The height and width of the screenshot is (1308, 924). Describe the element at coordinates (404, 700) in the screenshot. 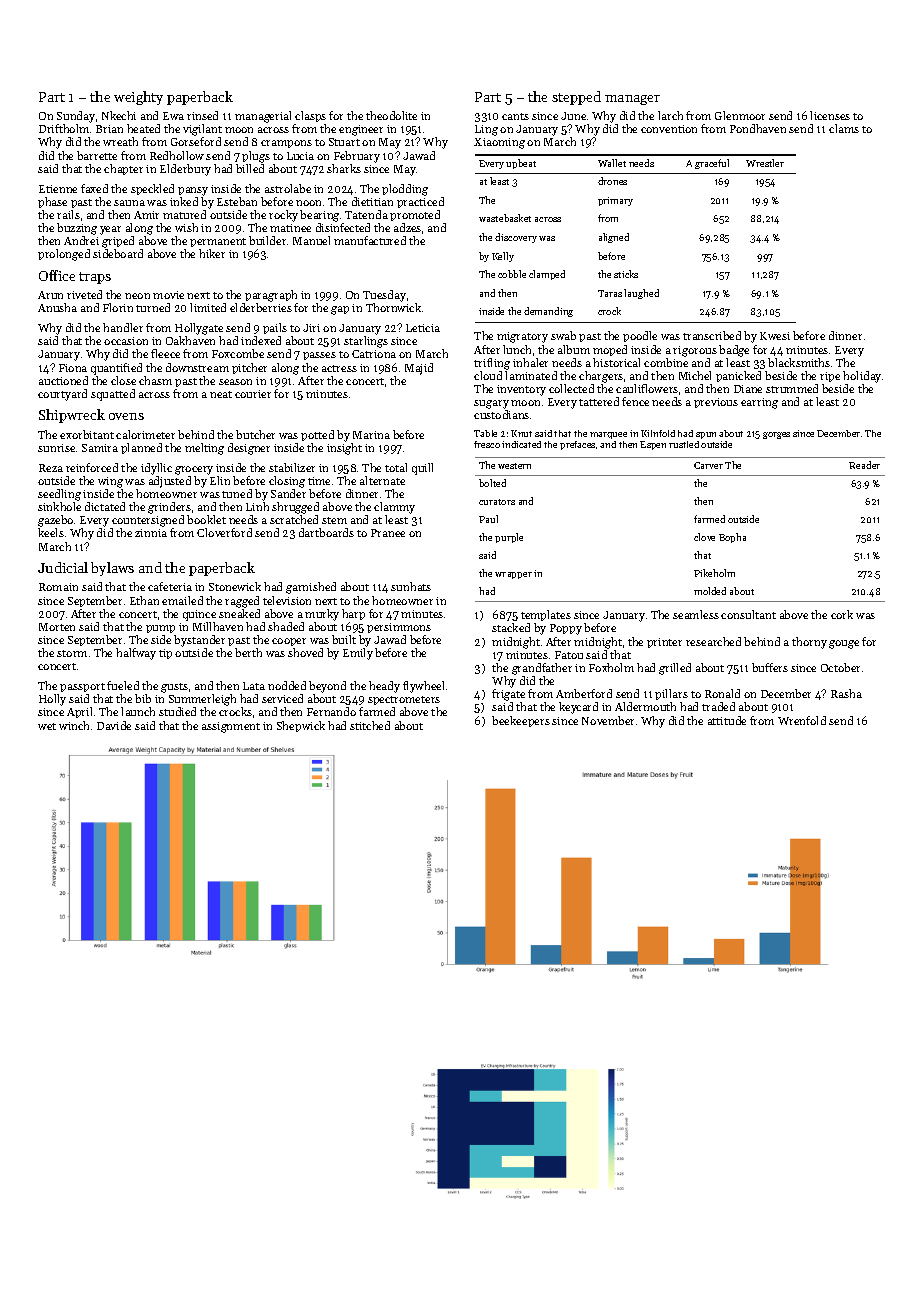

I see `spectrometers` at that location.
